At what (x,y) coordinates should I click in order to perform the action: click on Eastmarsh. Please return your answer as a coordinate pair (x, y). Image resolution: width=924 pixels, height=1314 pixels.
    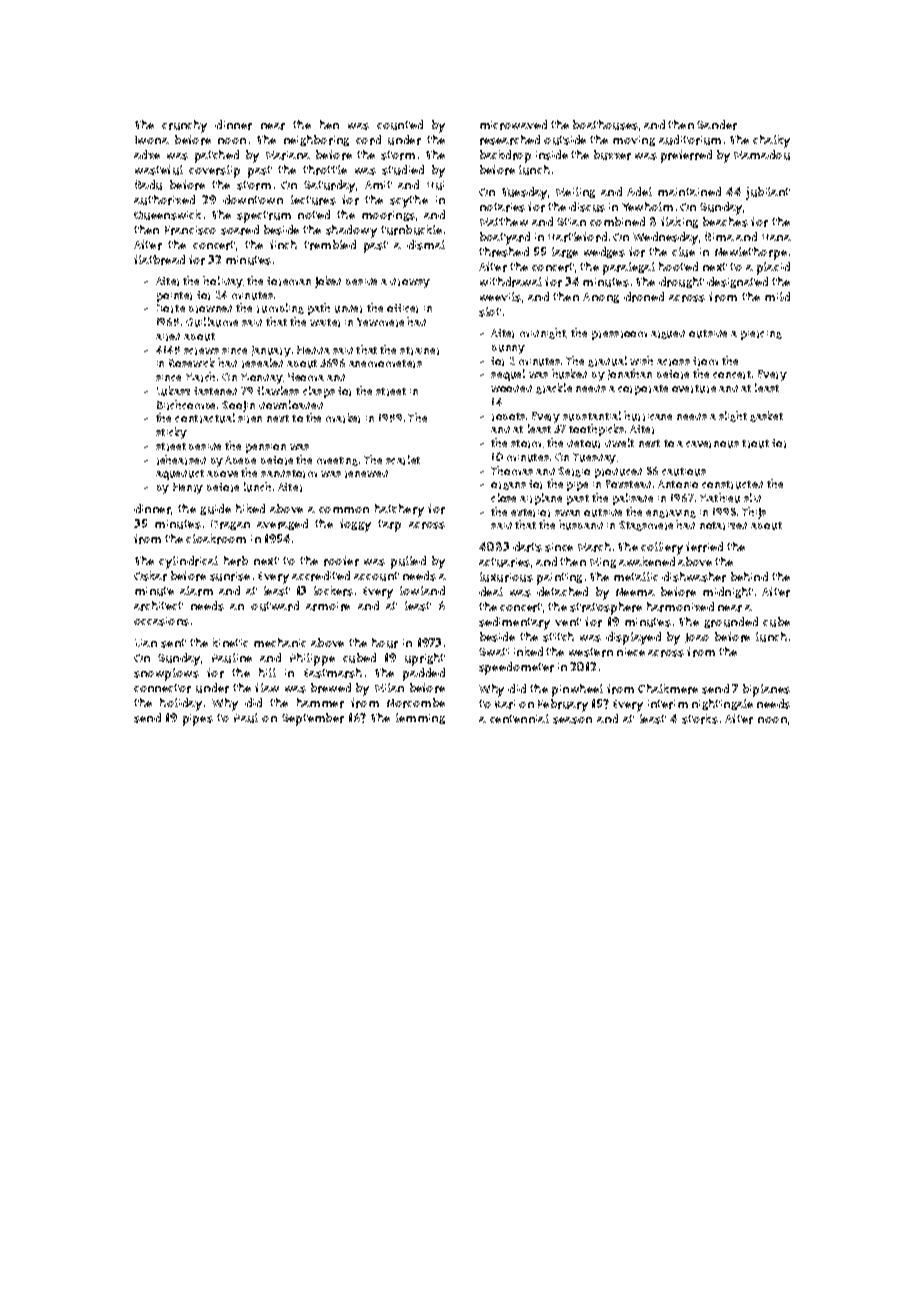
    Looking at the image, I should click on (333, 673).
